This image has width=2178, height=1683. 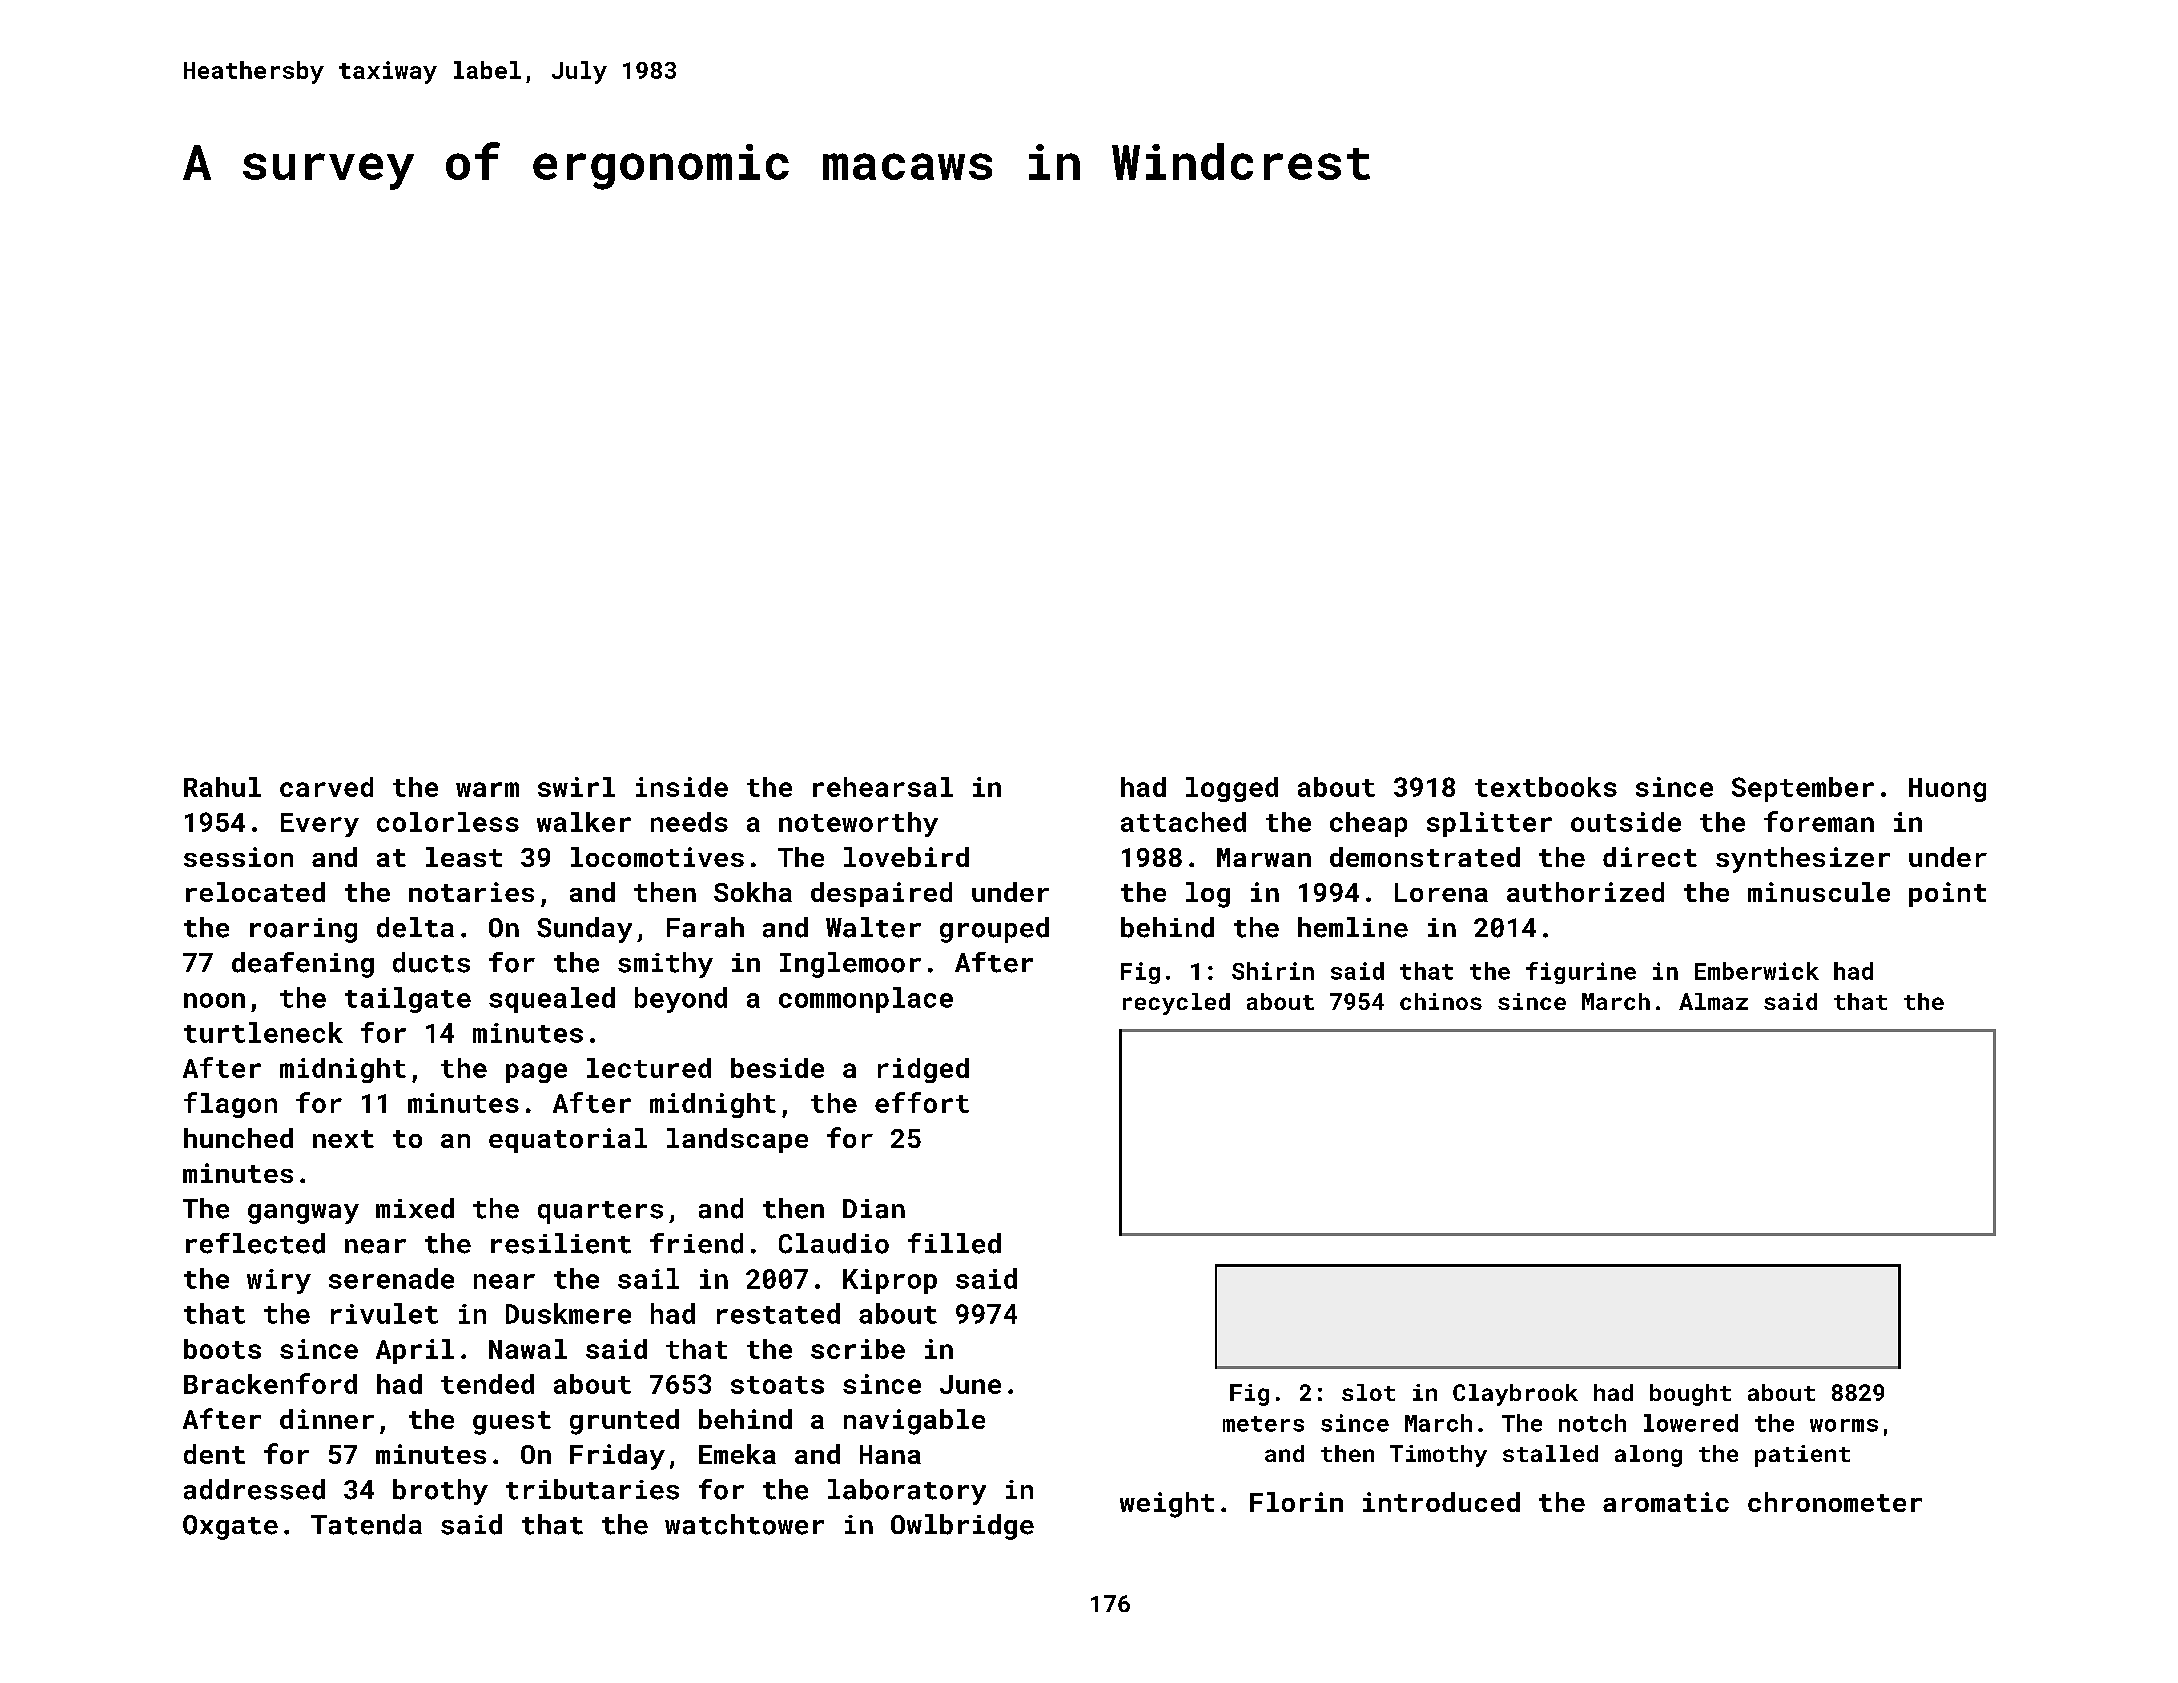 I want to click on chronometer, so click(x=1835, y=1502).
